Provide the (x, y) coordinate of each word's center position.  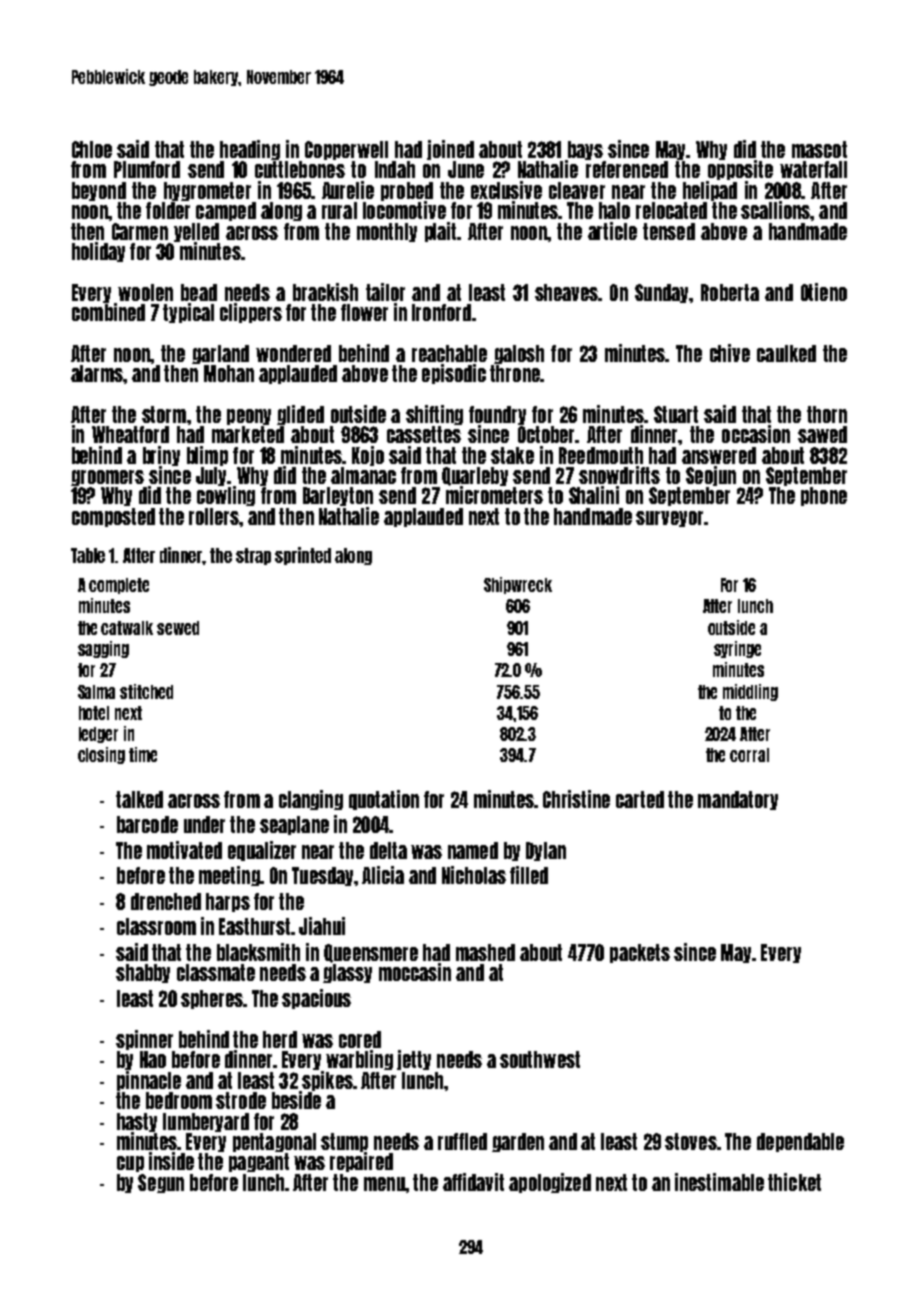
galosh (519, 354)
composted (113, 517)
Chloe (92, 149)
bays (584, 151)
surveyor (670, 519)
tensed (669, 231)
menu (384, 1184)
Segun (161, 1183)
